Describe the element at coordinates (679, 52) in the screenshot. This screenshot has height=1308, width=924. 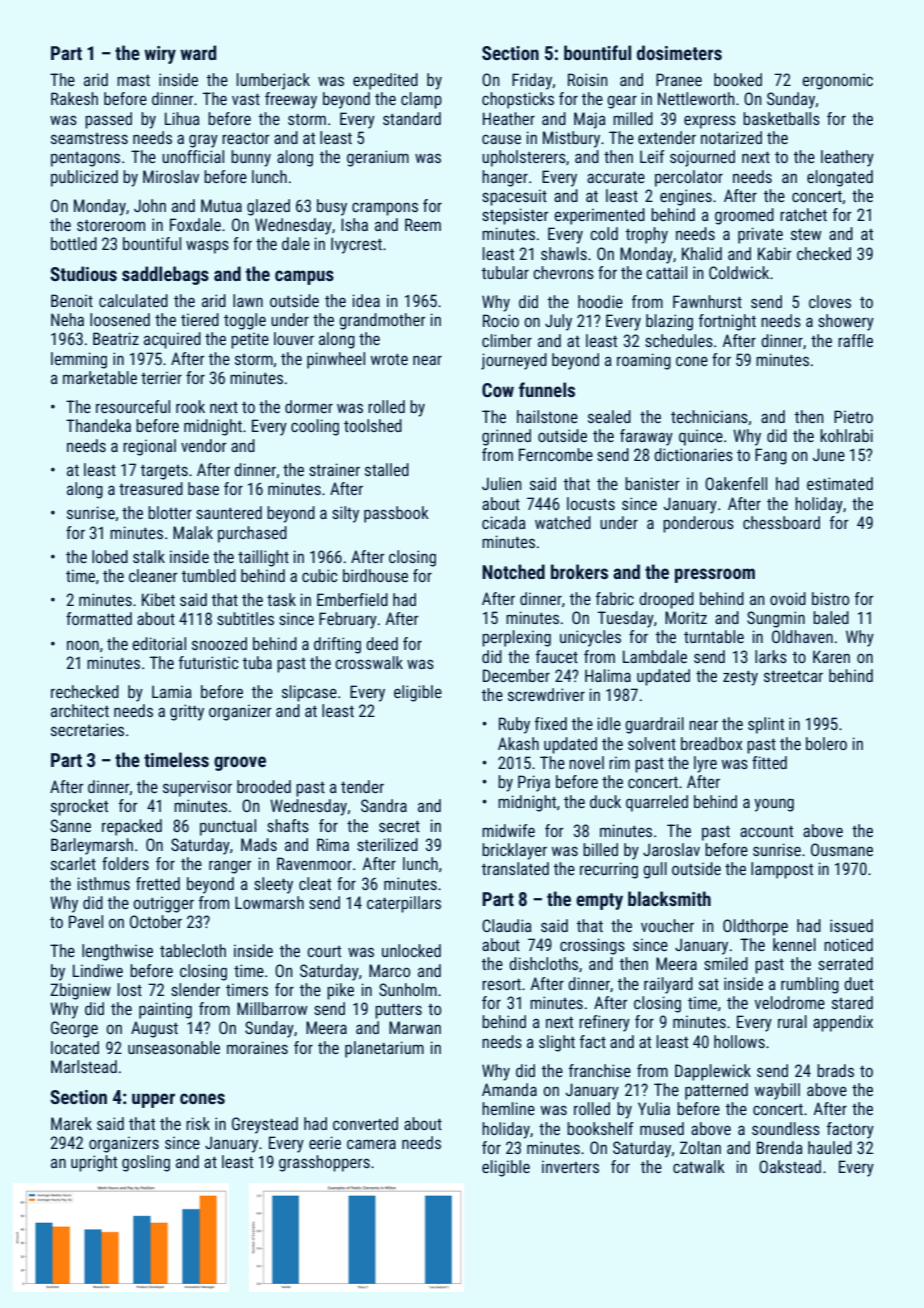
I see `dosimeters` at that location.
